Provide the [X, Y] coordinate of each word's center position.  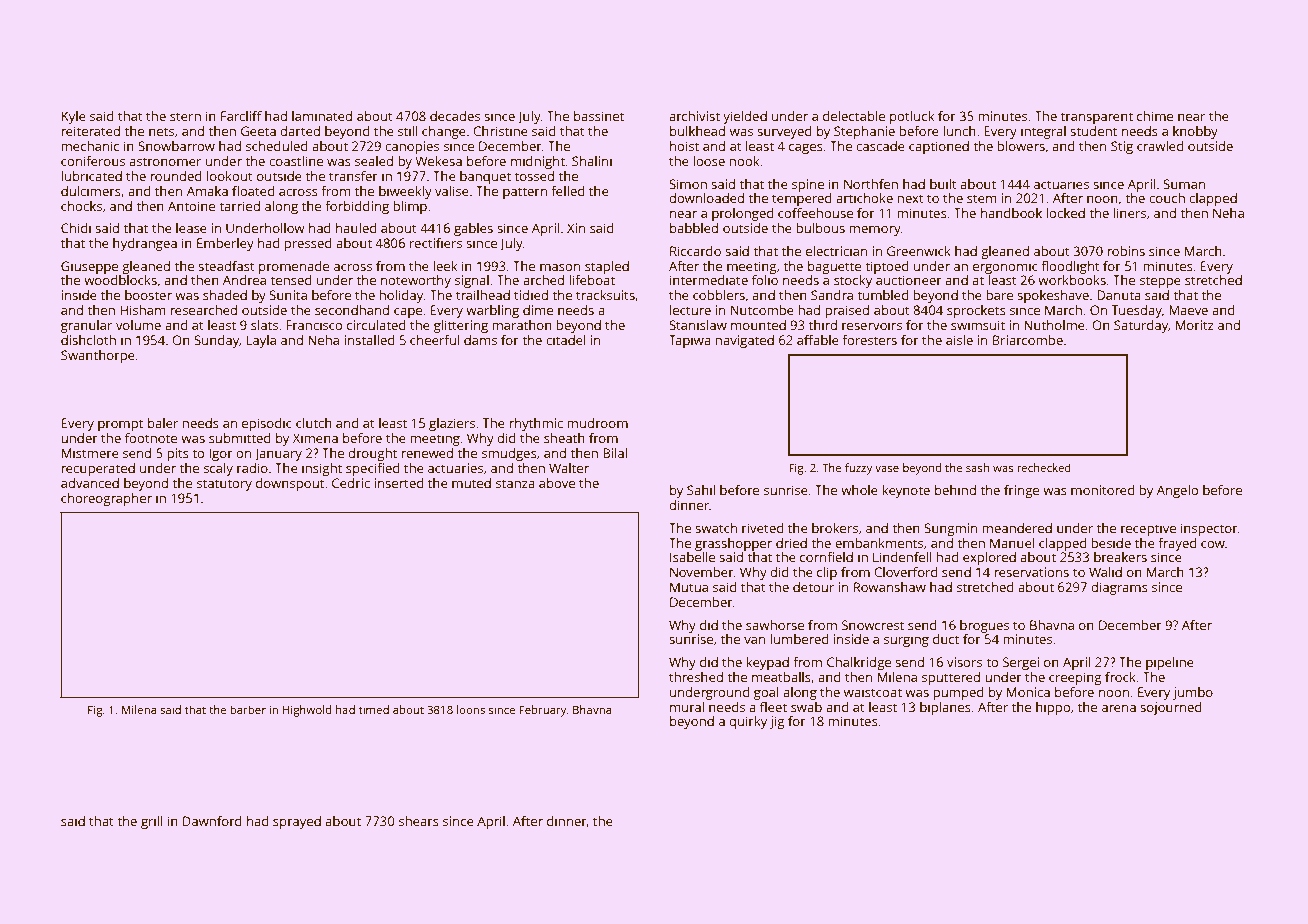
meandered [1017, 528]
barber [248, 709]
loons [471, 709]
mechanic [90, 146]
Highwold [306, 711]
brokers [835, 528]
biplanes [945, 708]
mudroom [597, 423]
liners [1129, 213]
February [543, 711]
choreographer [106, 499]
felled [568, 191]
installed [369, 340]
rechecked [1044, 467]
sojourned [1171, 708]
